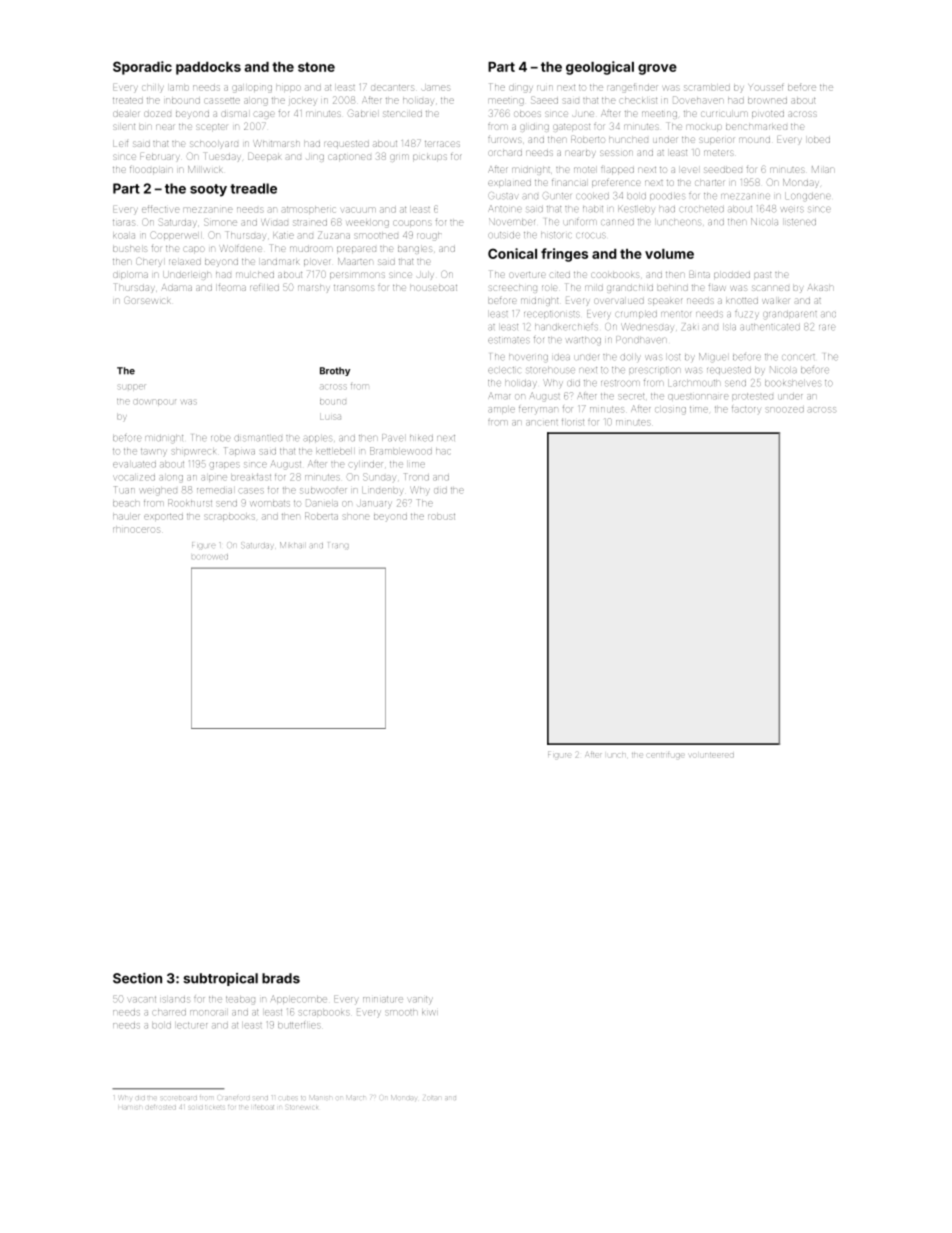  What do you see at coordinates (220, 979) in the screenshot?
I see `subtropical` at bounding box center [220, 979].
